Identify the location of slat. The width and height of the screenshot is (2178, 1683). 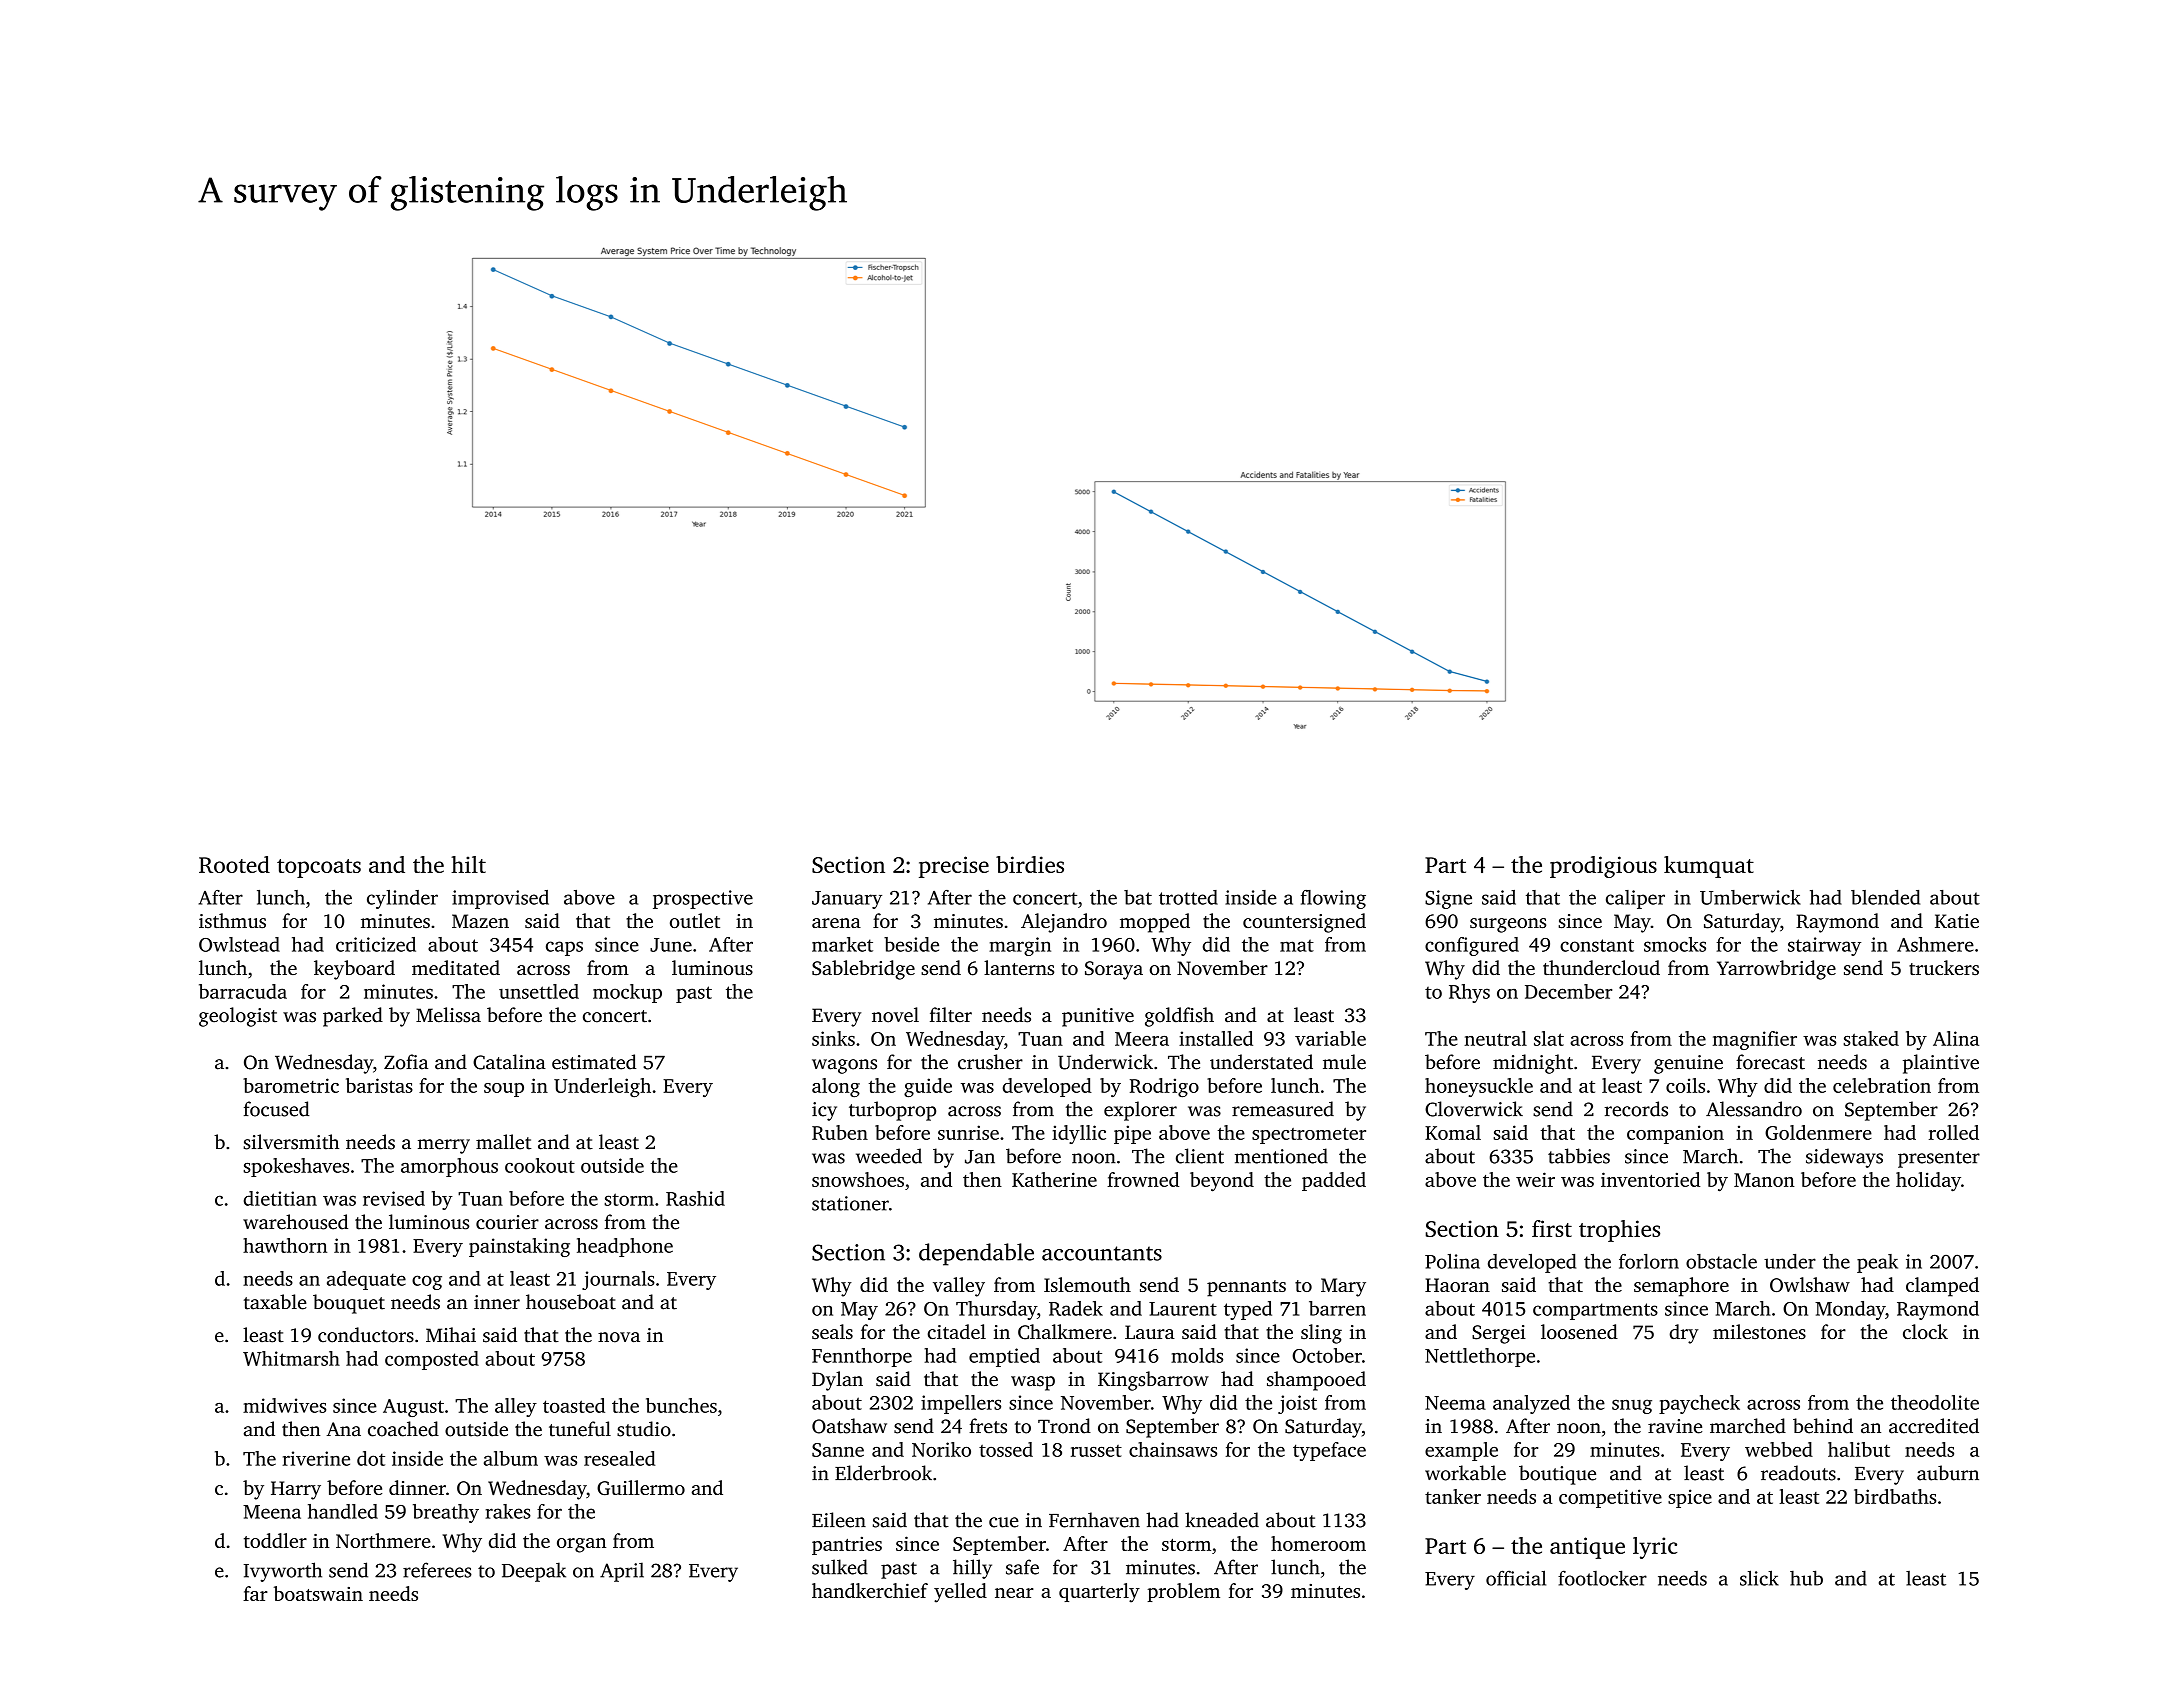
(1549, 1038).
